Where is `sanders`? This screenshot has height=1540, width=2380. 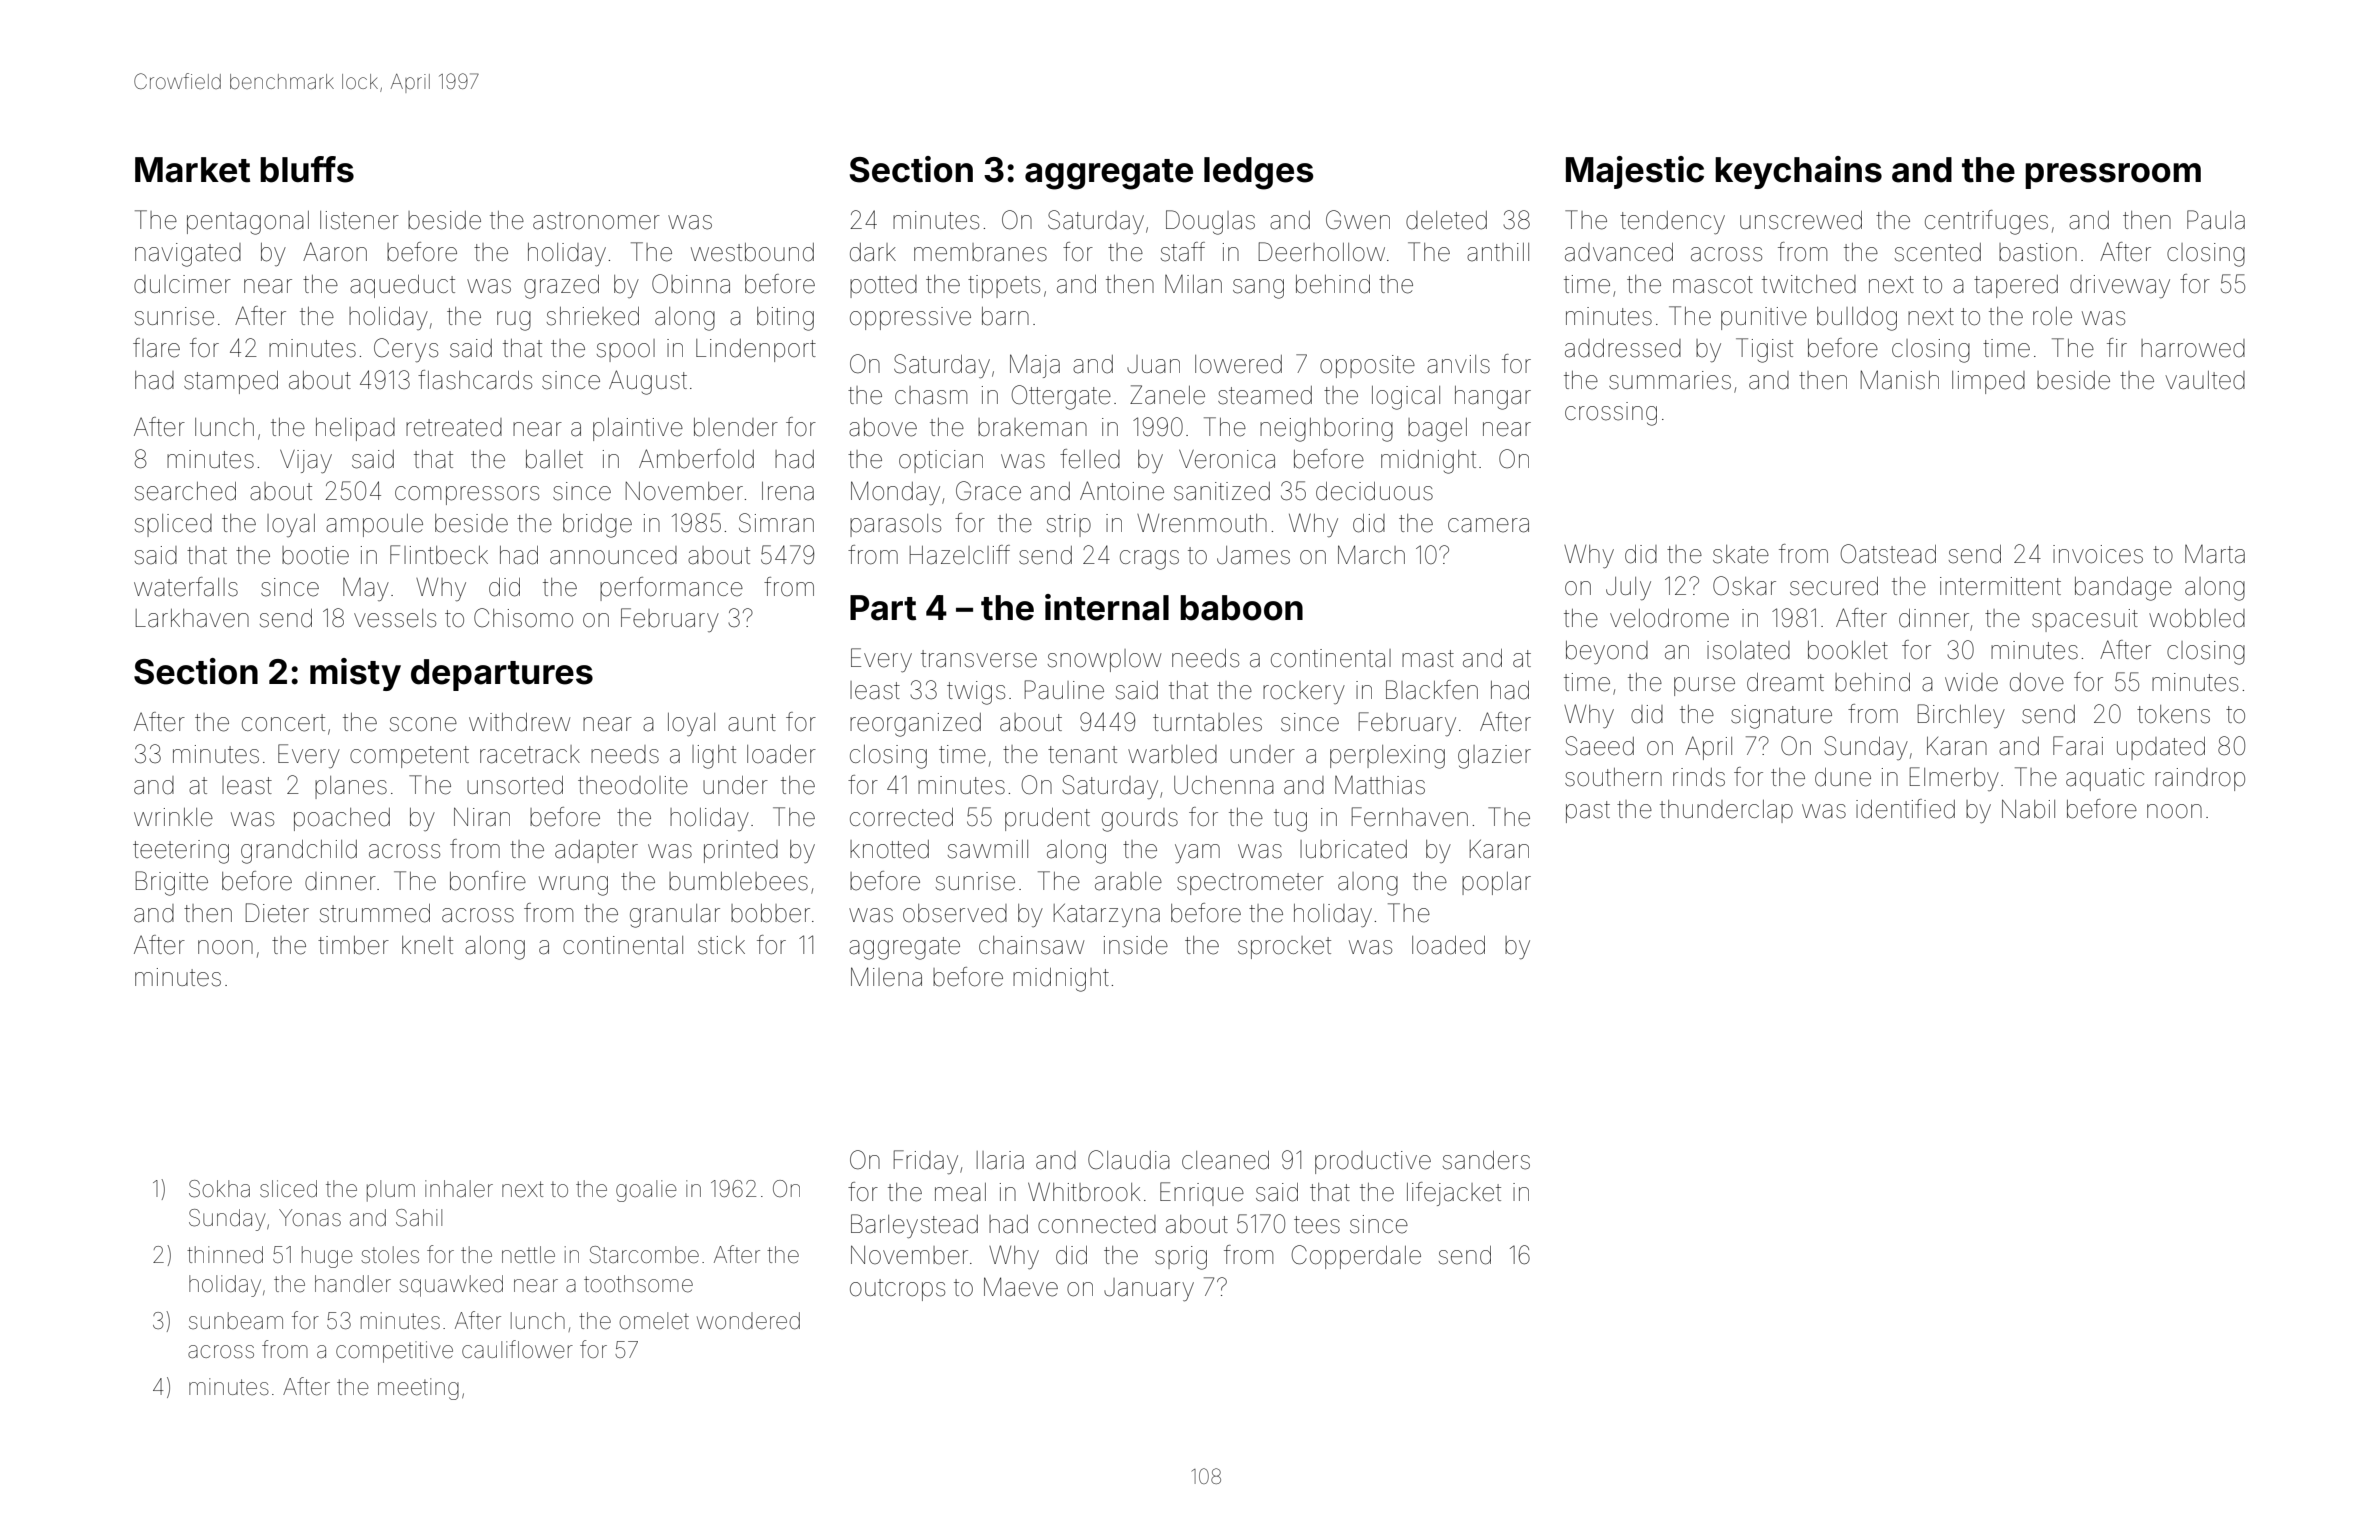 sanders is located at coordinates (1486, 1160).
